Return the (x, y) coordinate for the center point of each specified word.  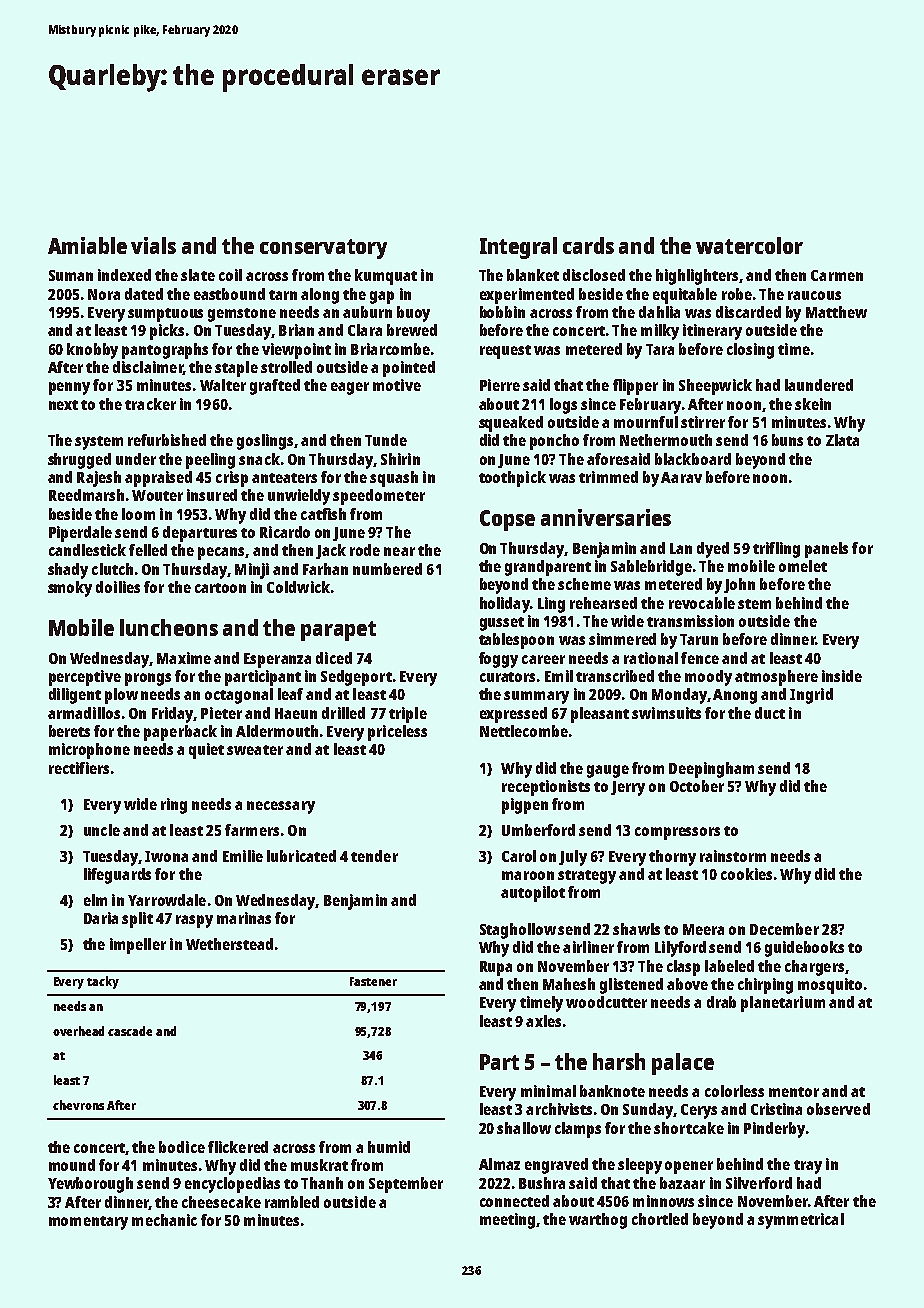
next (63, 405)
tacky (103, 982)
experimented (527, 296)
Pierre (500, 385)
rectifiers (79, 768)
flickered (238, 1147)
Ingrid (811, 696)
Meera (703, 929)
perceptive (85, 678)
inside (842, 676)
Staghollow (518, 931)
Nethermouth (666, 440)
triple (408, 715)
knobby (92, 351)
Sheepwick (715, 387)
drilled (343, 713)
